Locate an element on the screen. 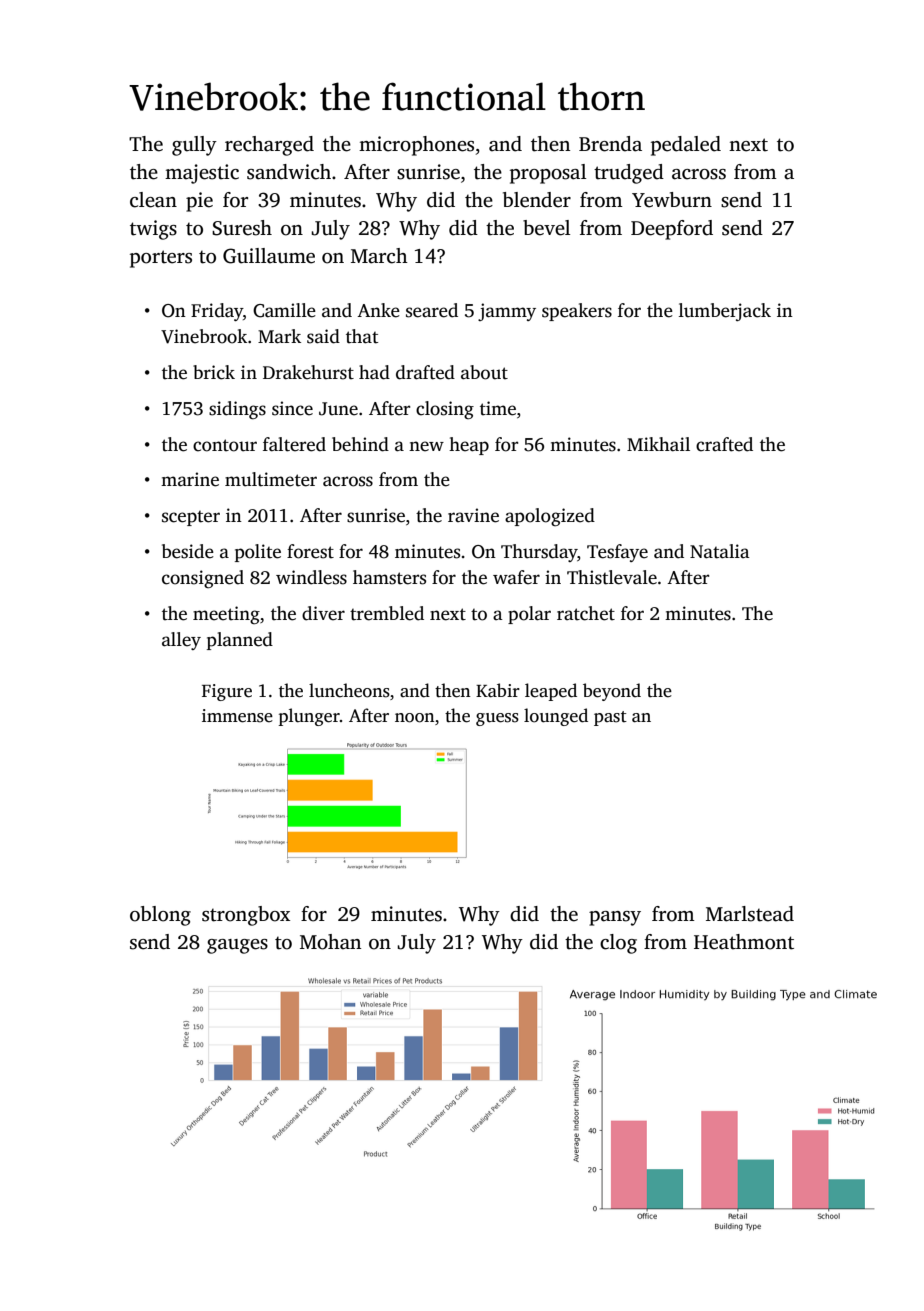  Marlstead is located at coordinates (750, 914).
